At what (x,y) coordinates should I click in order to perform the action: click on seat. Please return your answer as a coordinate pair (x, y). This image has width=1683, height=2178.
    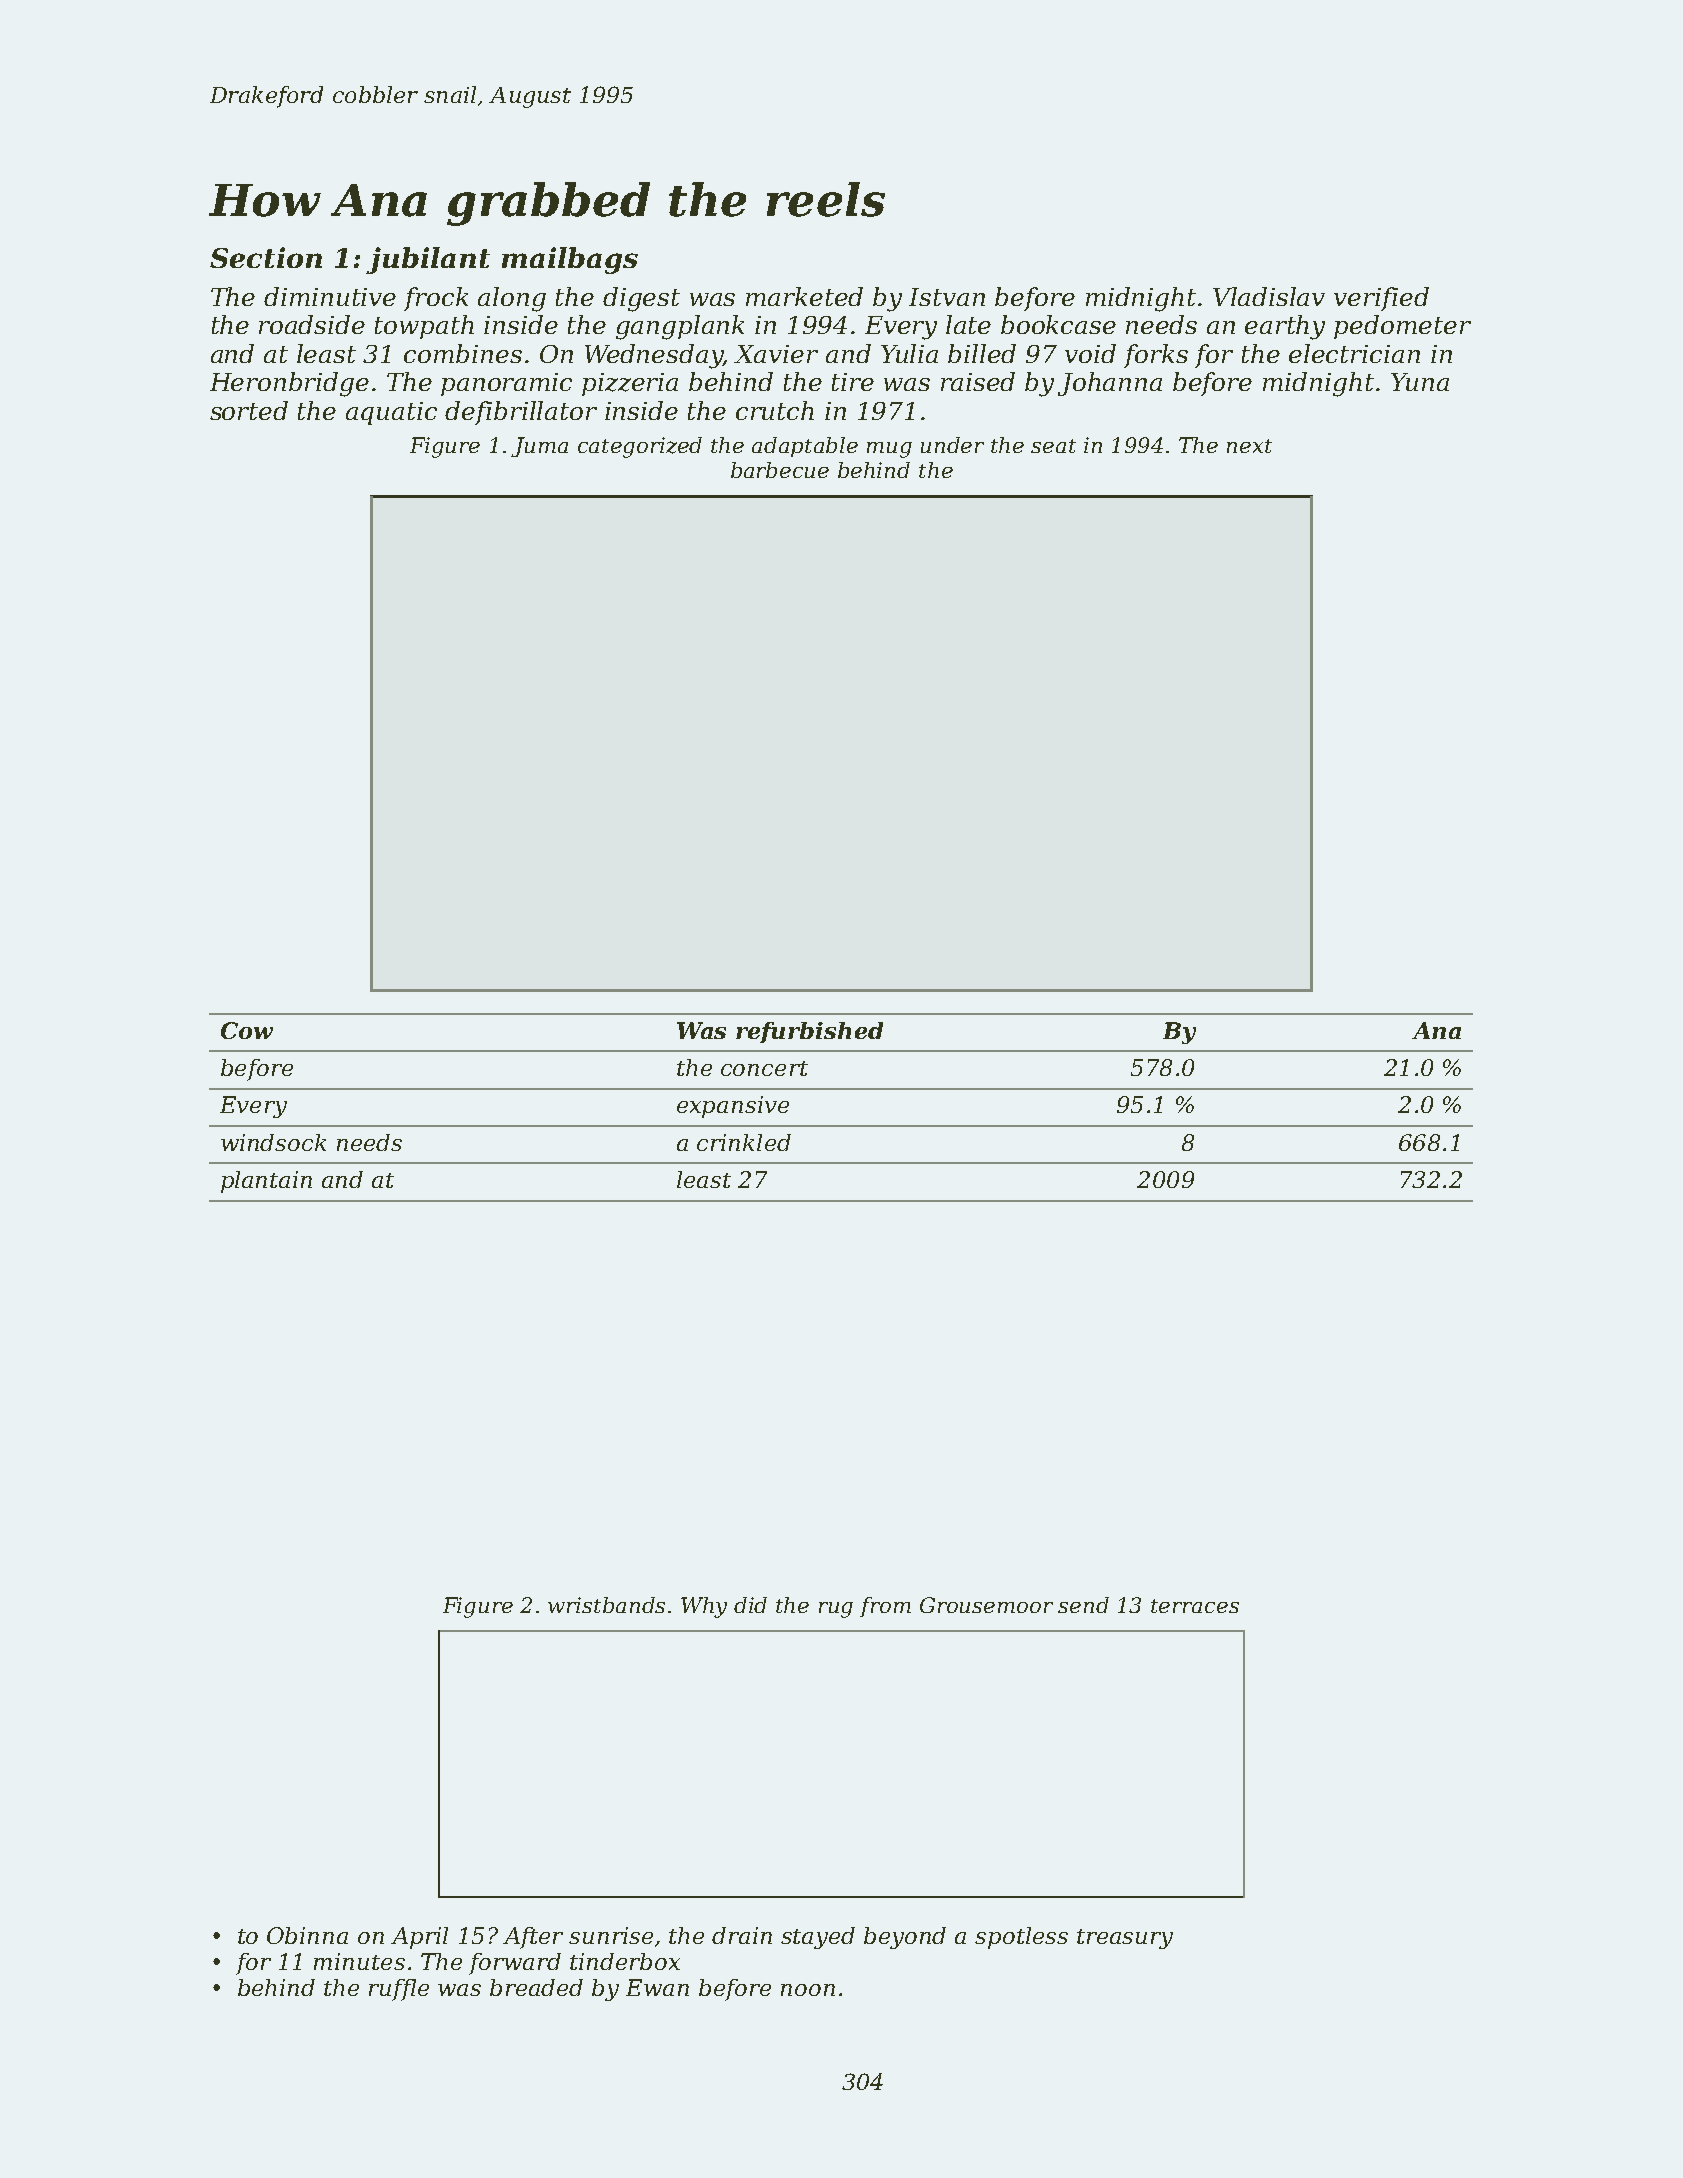
    Looking at the image, I should click on (1053, 446).
